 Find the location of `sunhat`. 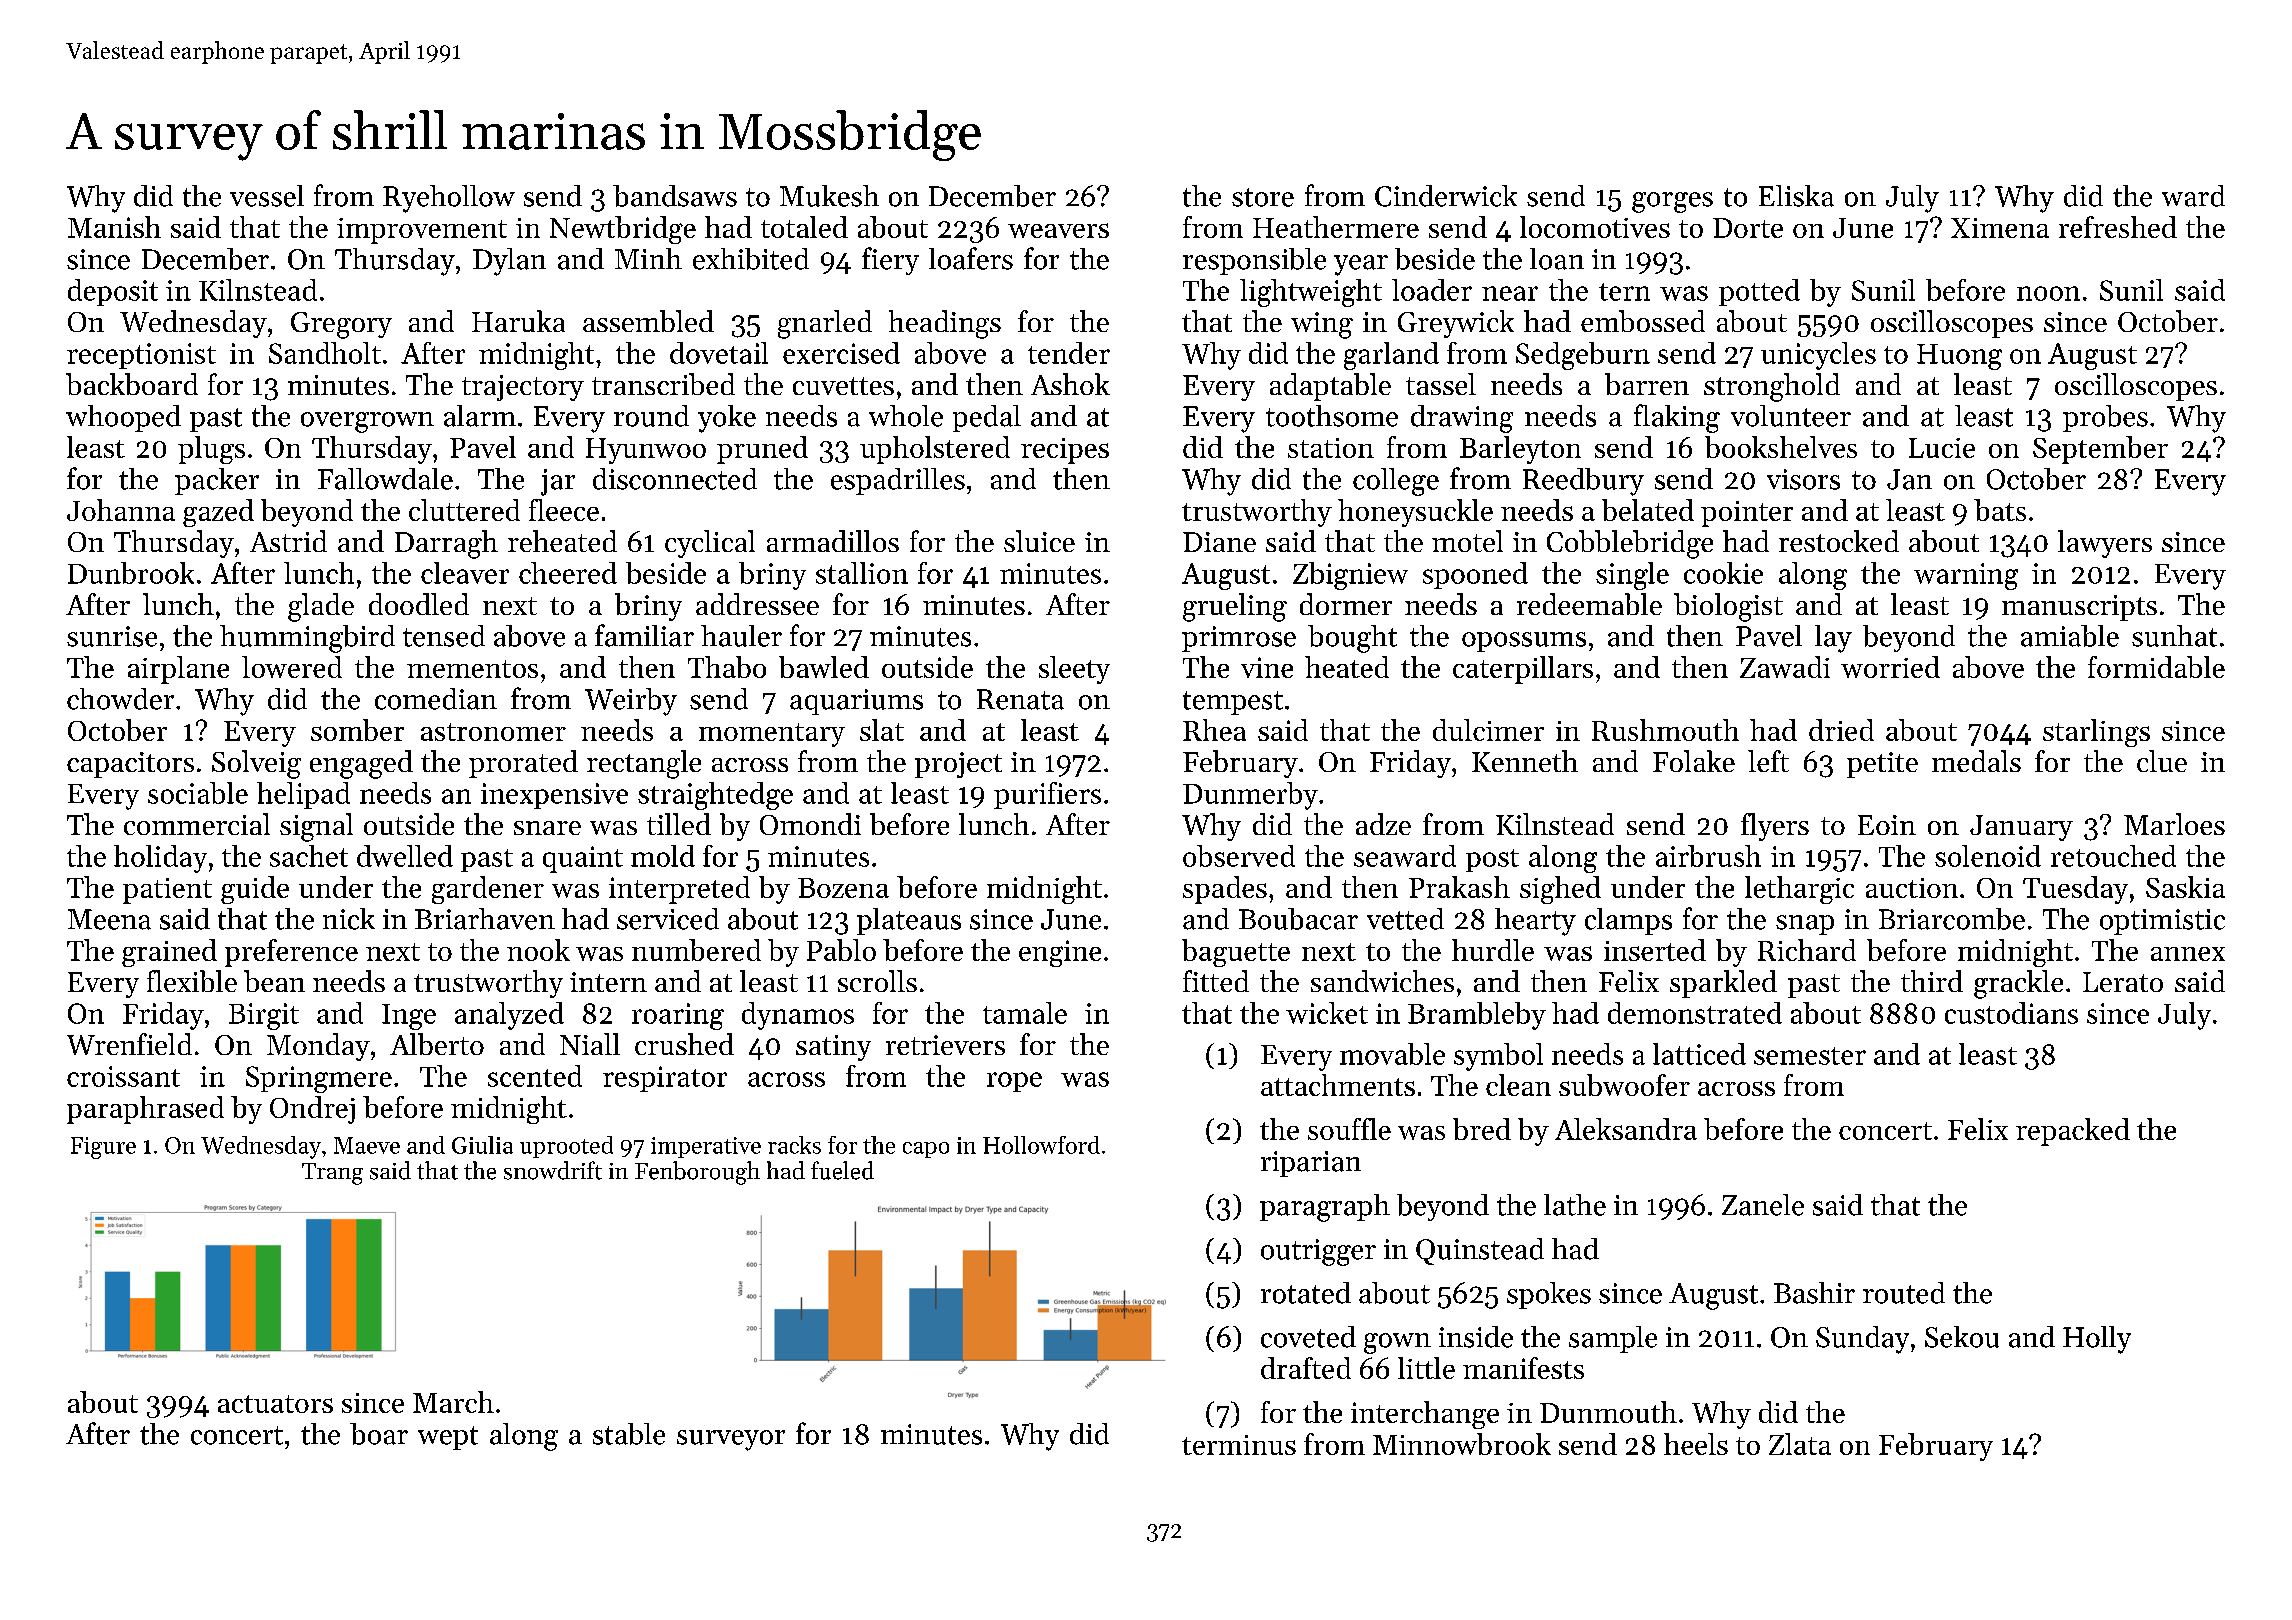

sunhat is located at coordinates (2174, 636).
